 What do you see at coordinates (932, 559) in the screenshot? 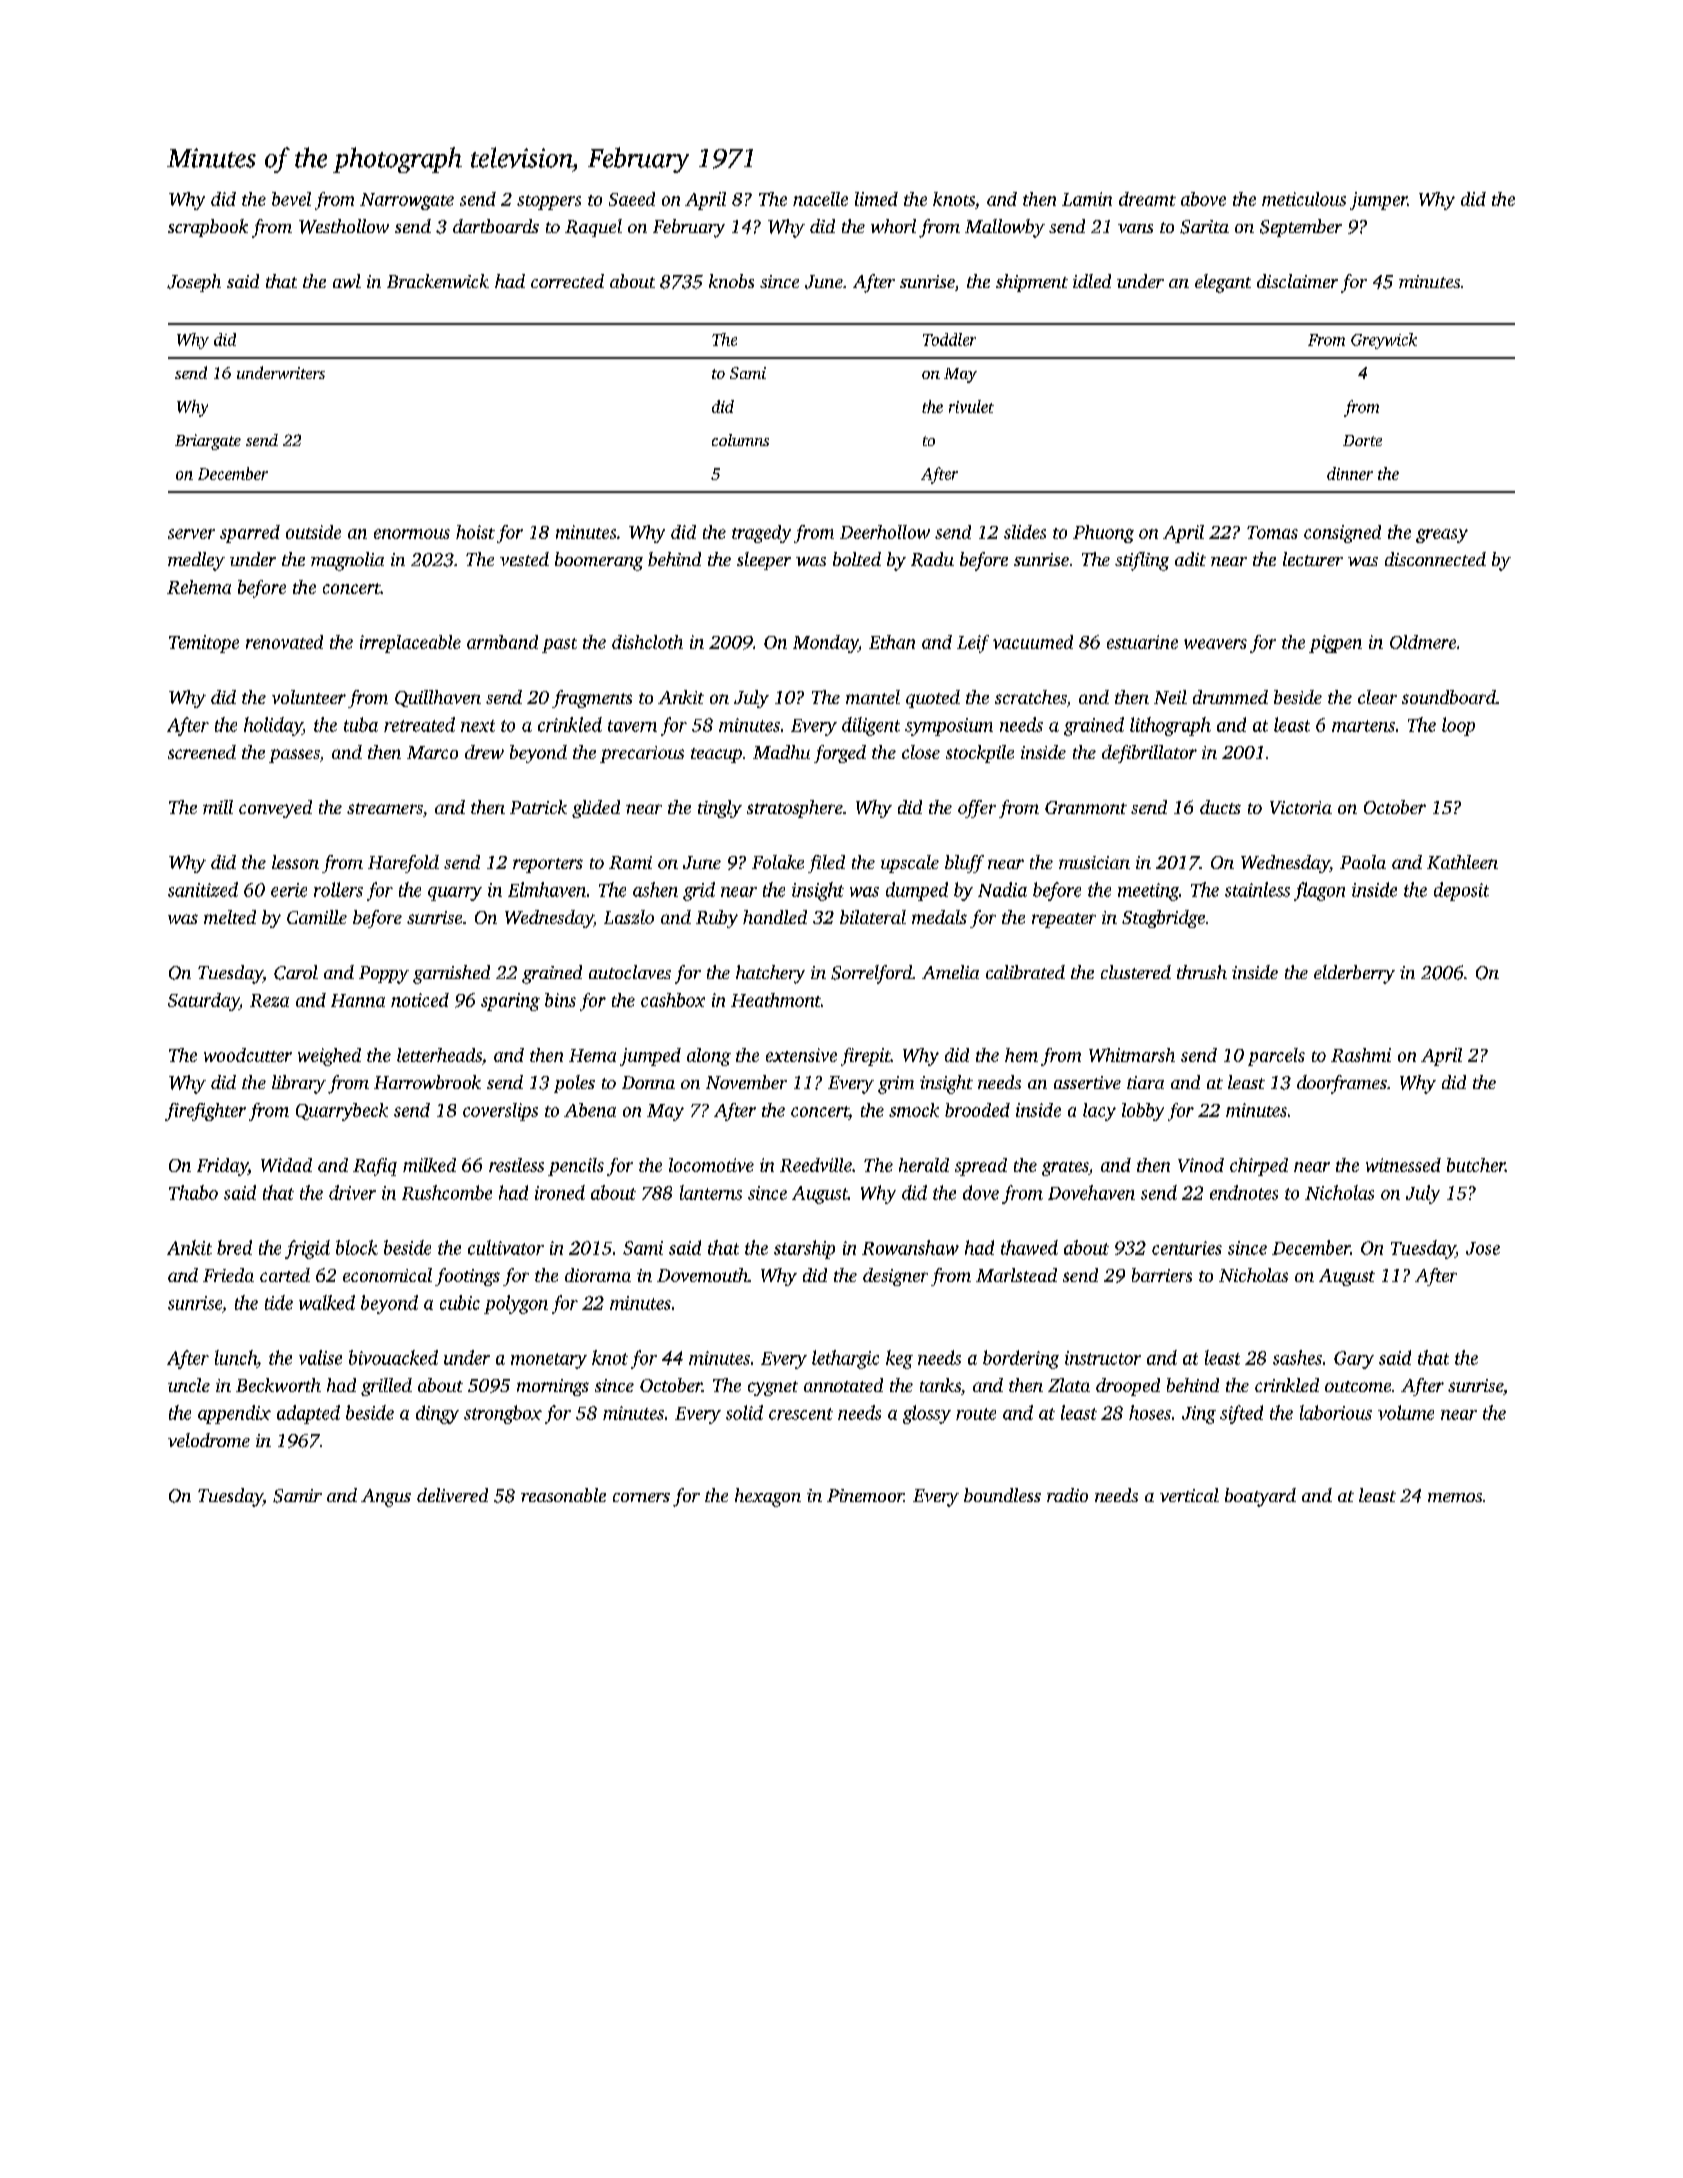
I see `Radu` at bounding box center [932, 559].
